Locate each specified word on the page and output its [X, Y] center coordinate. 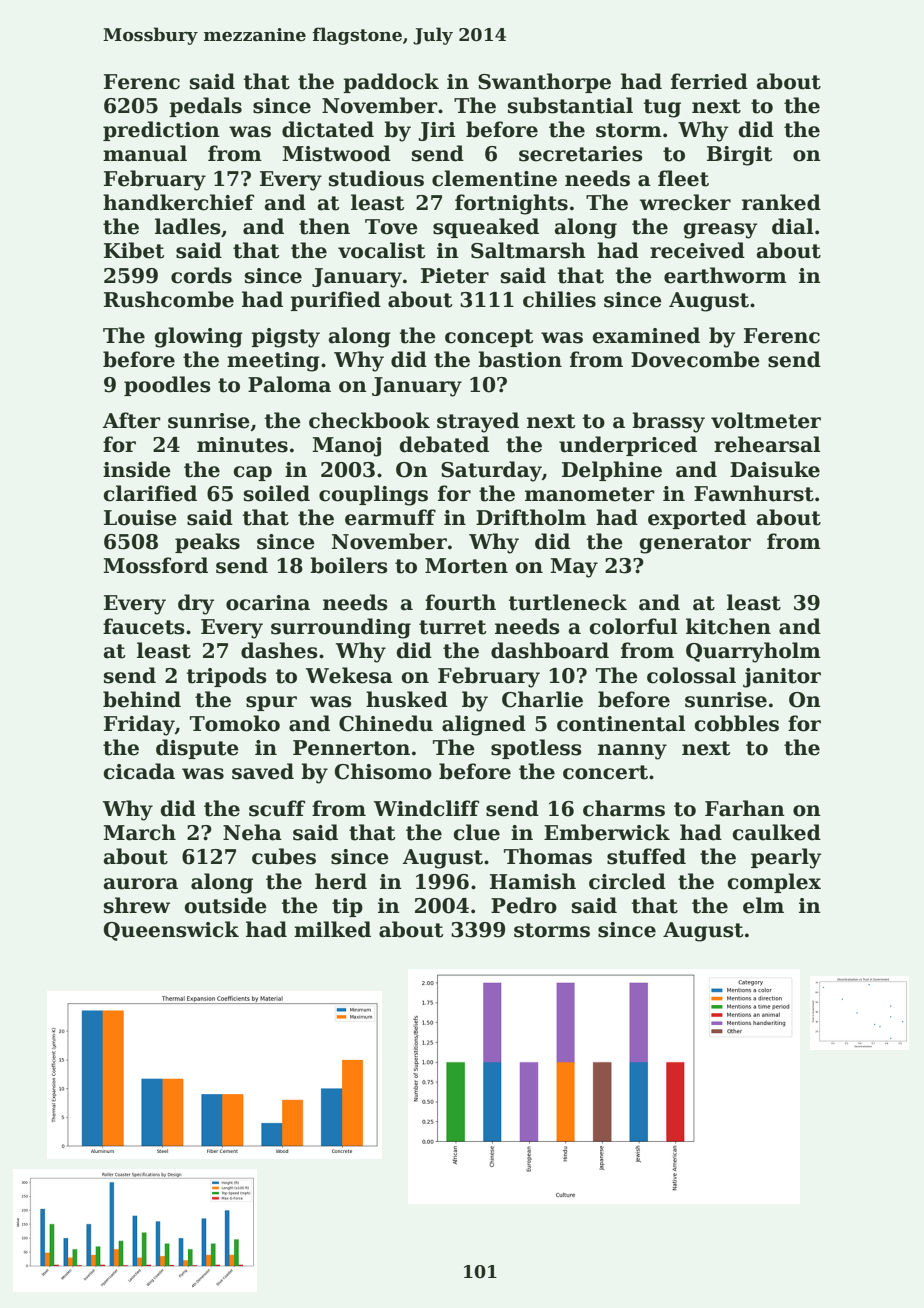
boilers [349, 565]
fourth [460, 602]
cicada [139, 771]
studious [376, 178]
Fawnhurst [754, 493]
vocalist [381, 250]
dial [793, 226]
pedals [205, 107]
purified [335, 301]
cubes [284, 856]
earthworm [725, 275]
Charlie [542, 699]
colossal [691, 675]
